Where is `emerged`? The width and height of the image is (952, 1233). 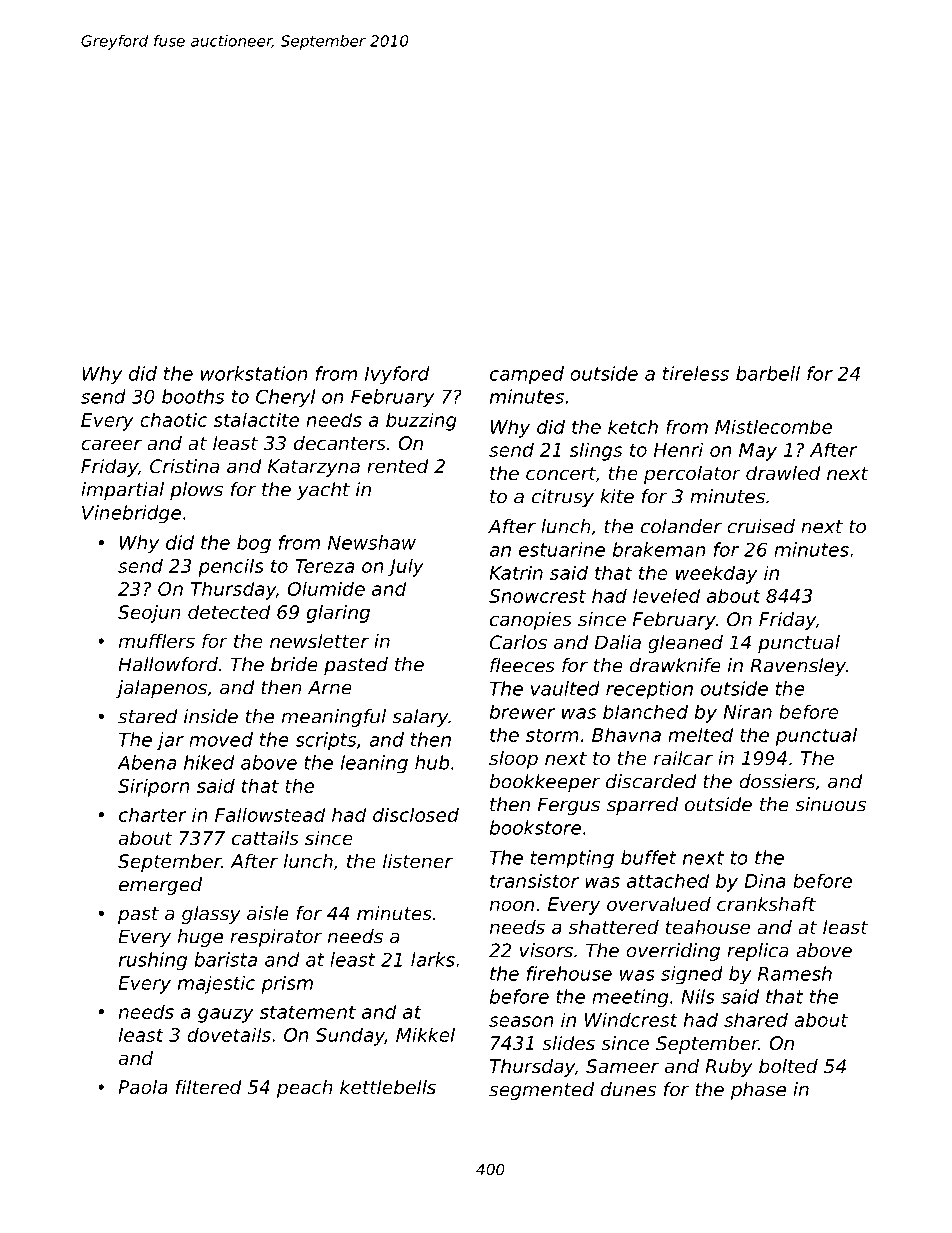 emerged is located at coordinates (160, 886).
